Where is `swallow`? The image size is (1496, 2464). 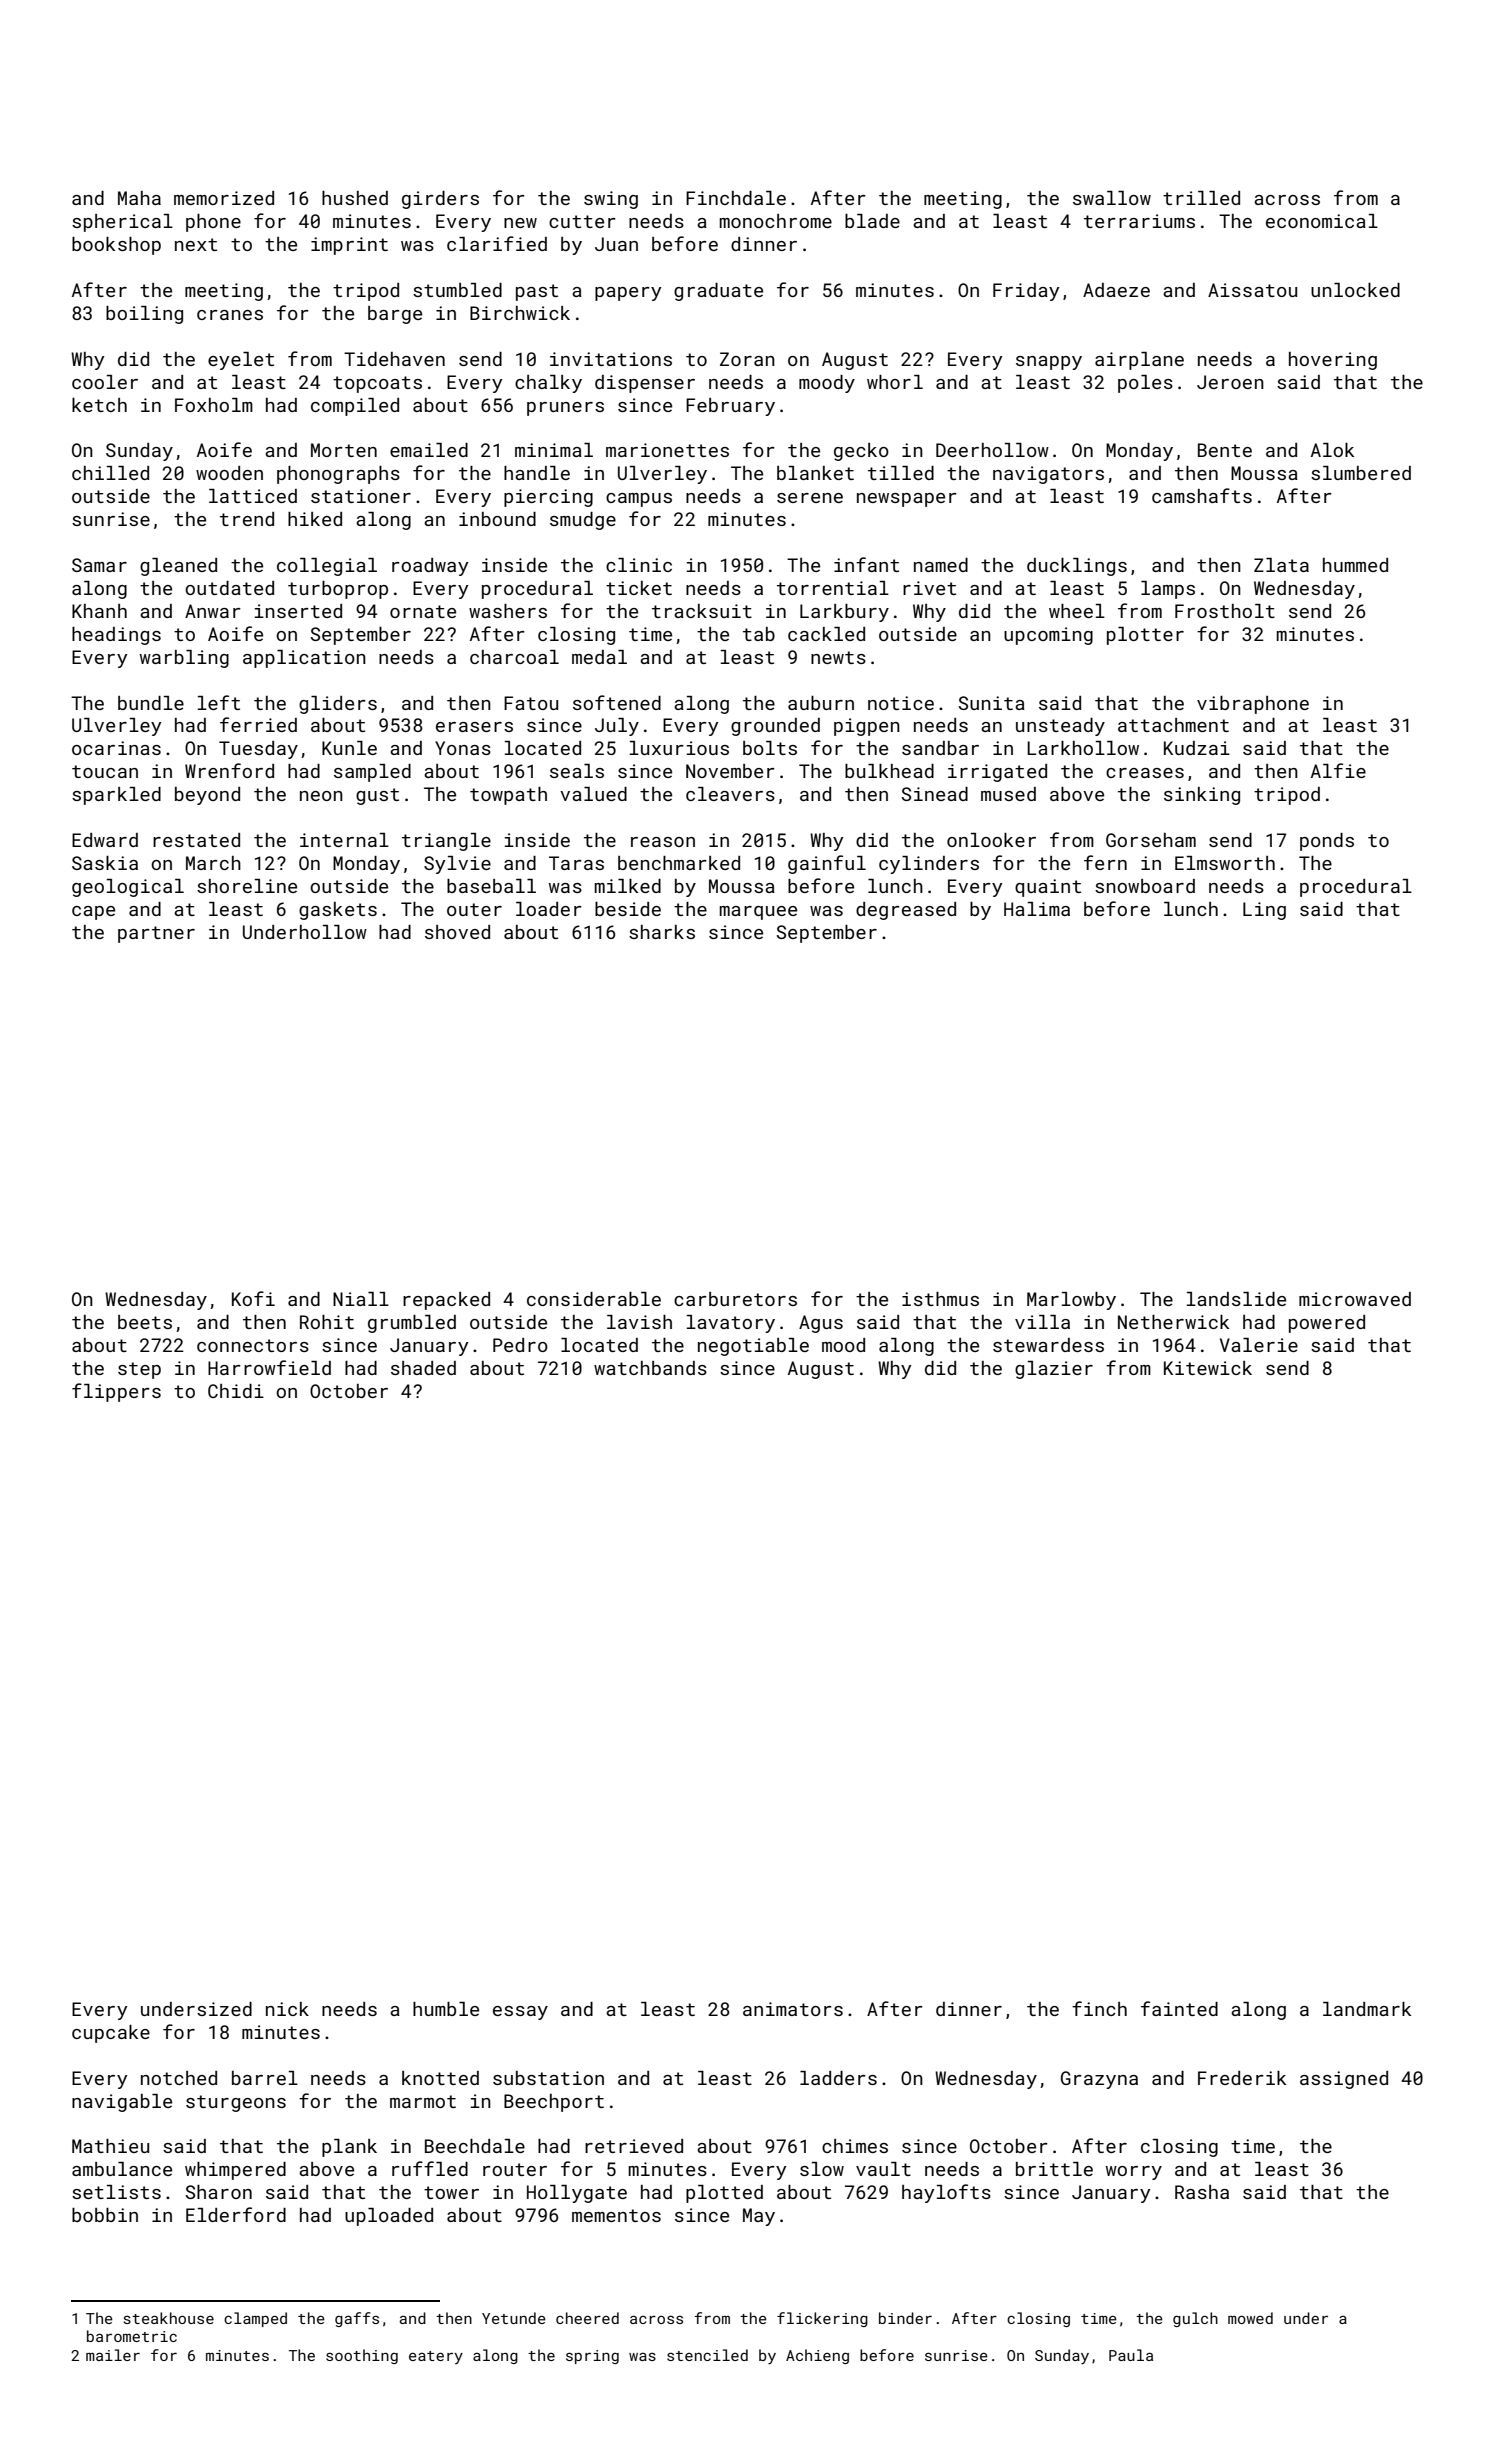
swallow is located at coordinates (1112, 198).
